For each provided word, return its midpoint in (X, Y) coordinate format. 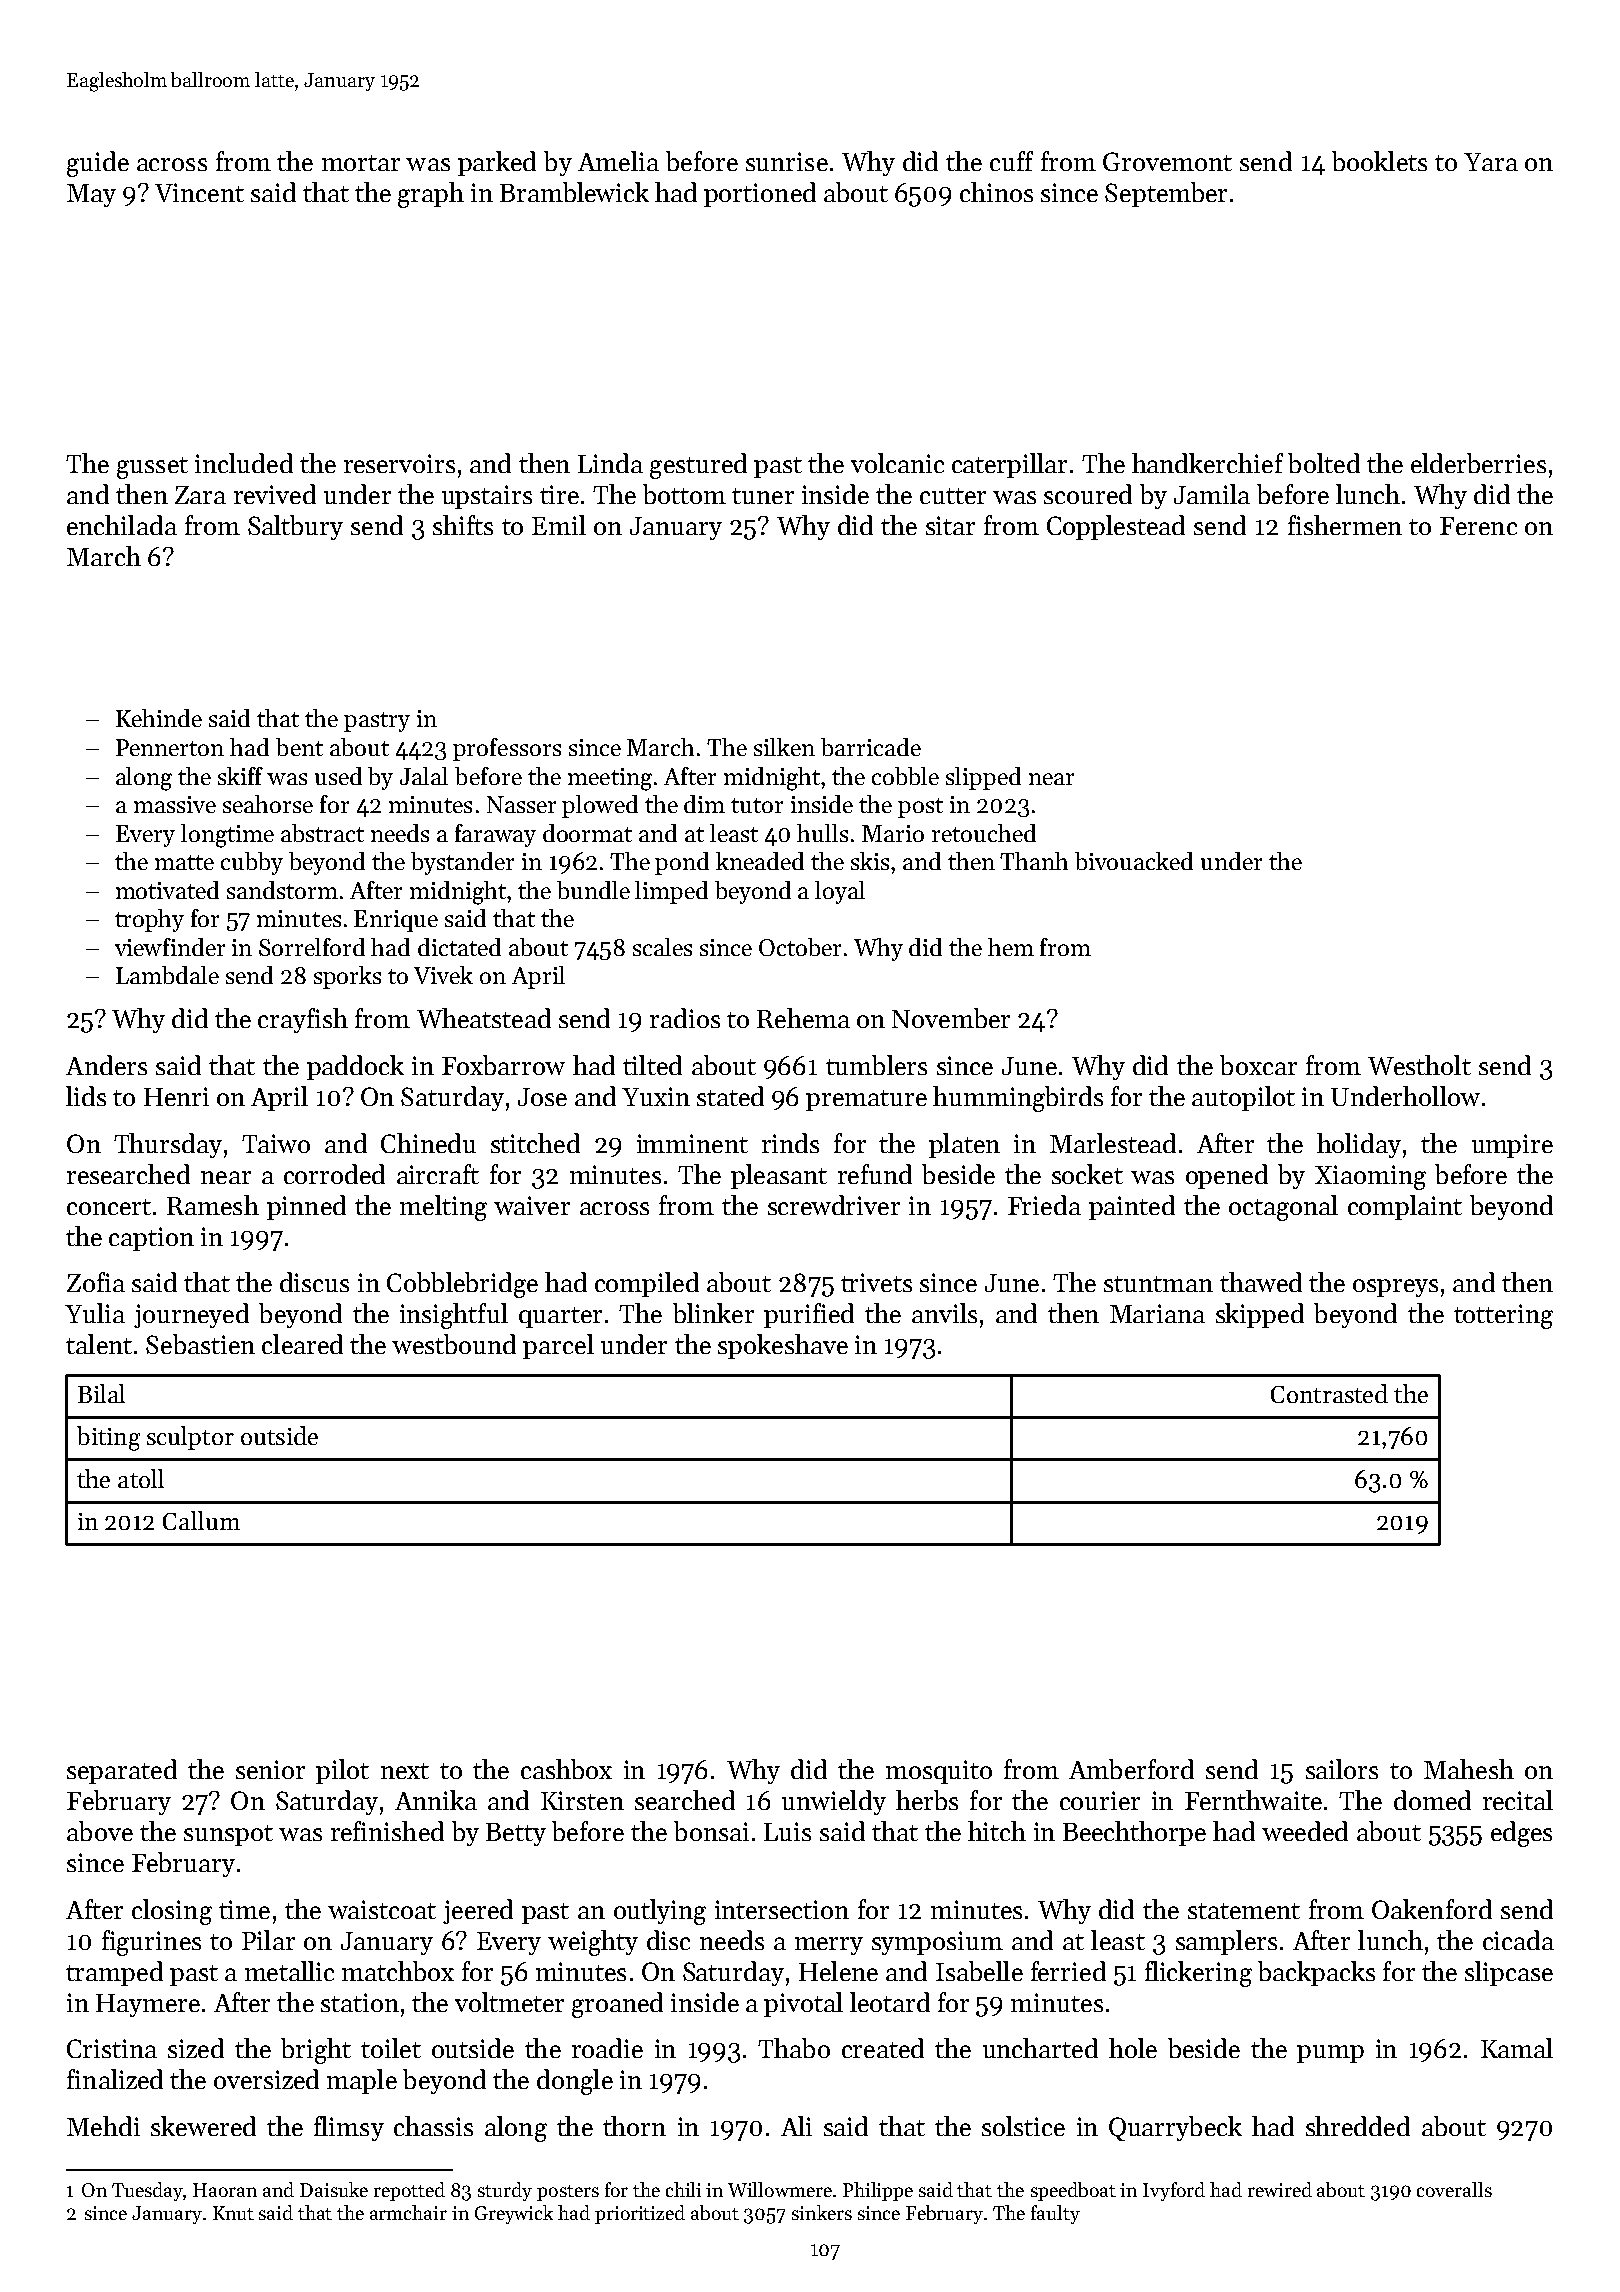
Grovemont (1167, 161)
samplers (1226, 1942)
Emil (559, 525)
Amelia (618, 161)
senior (270, 1769)
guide (98, 164)
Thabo (794, 2048)
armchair (408, 2212)
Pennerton (170, 747)
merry (829, 1946)
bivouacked (1134, 861)
